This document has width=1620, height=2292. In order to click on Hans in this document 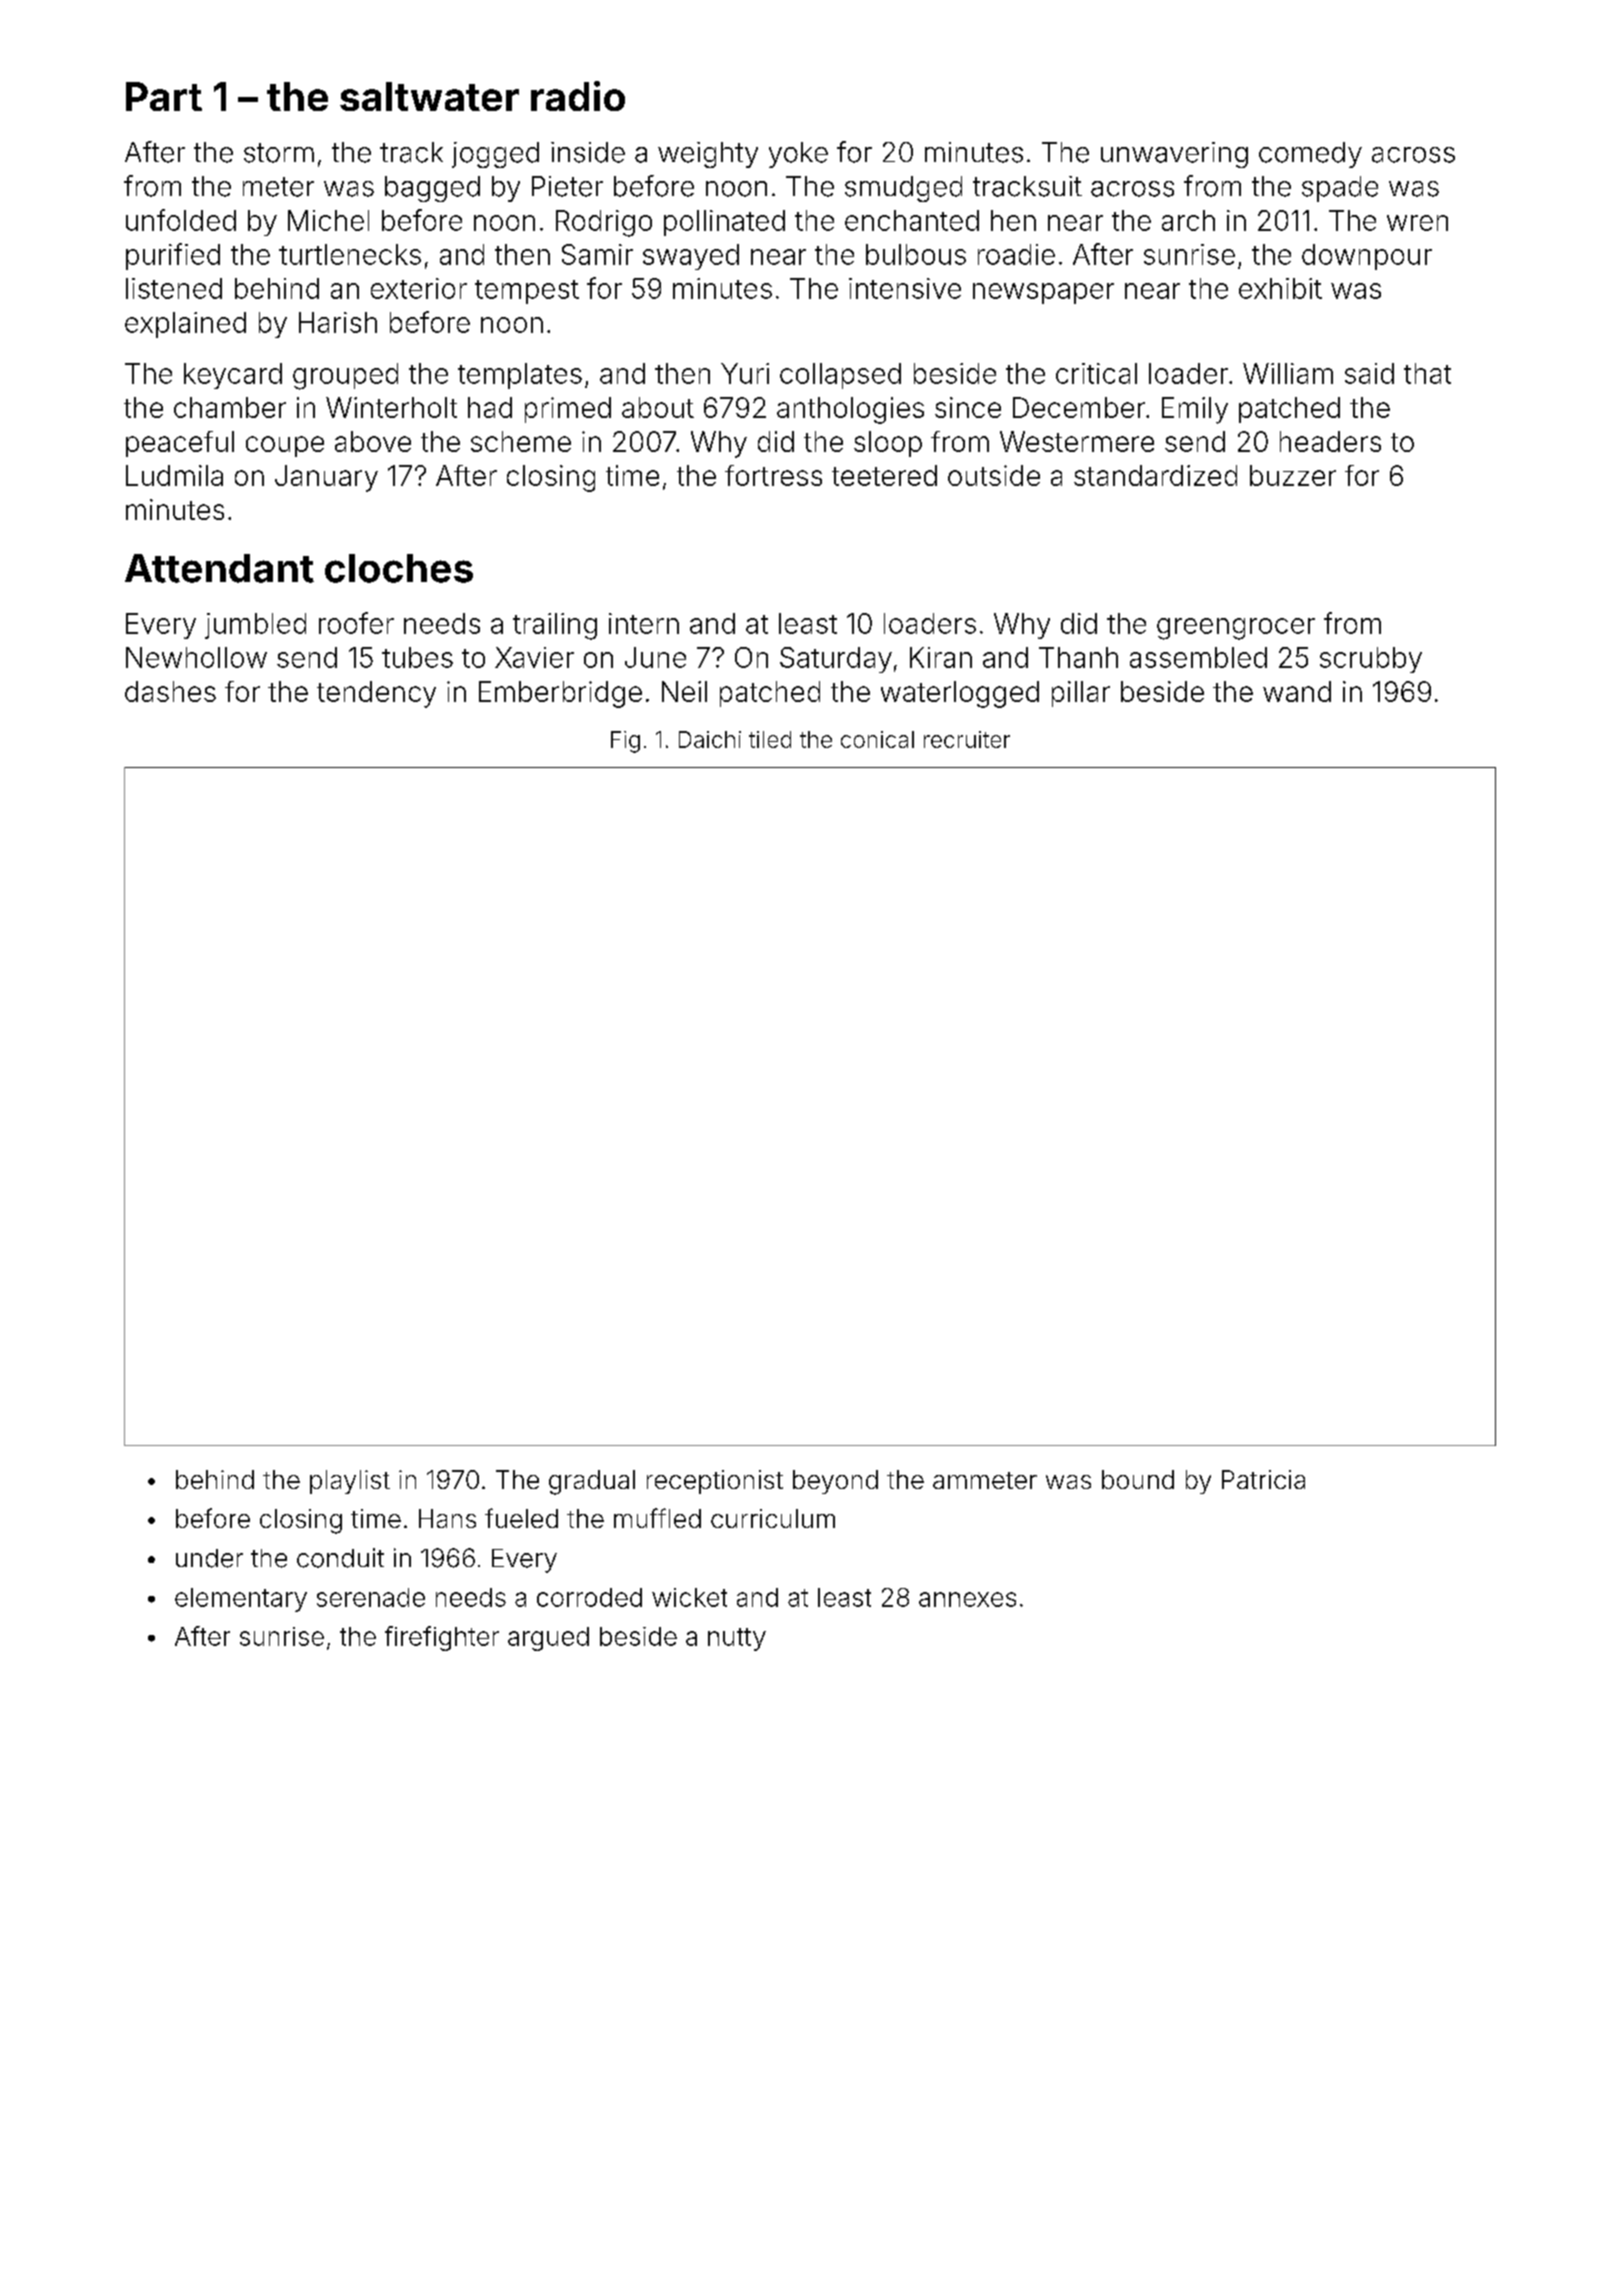, I will do `click(447, 1518)`.
